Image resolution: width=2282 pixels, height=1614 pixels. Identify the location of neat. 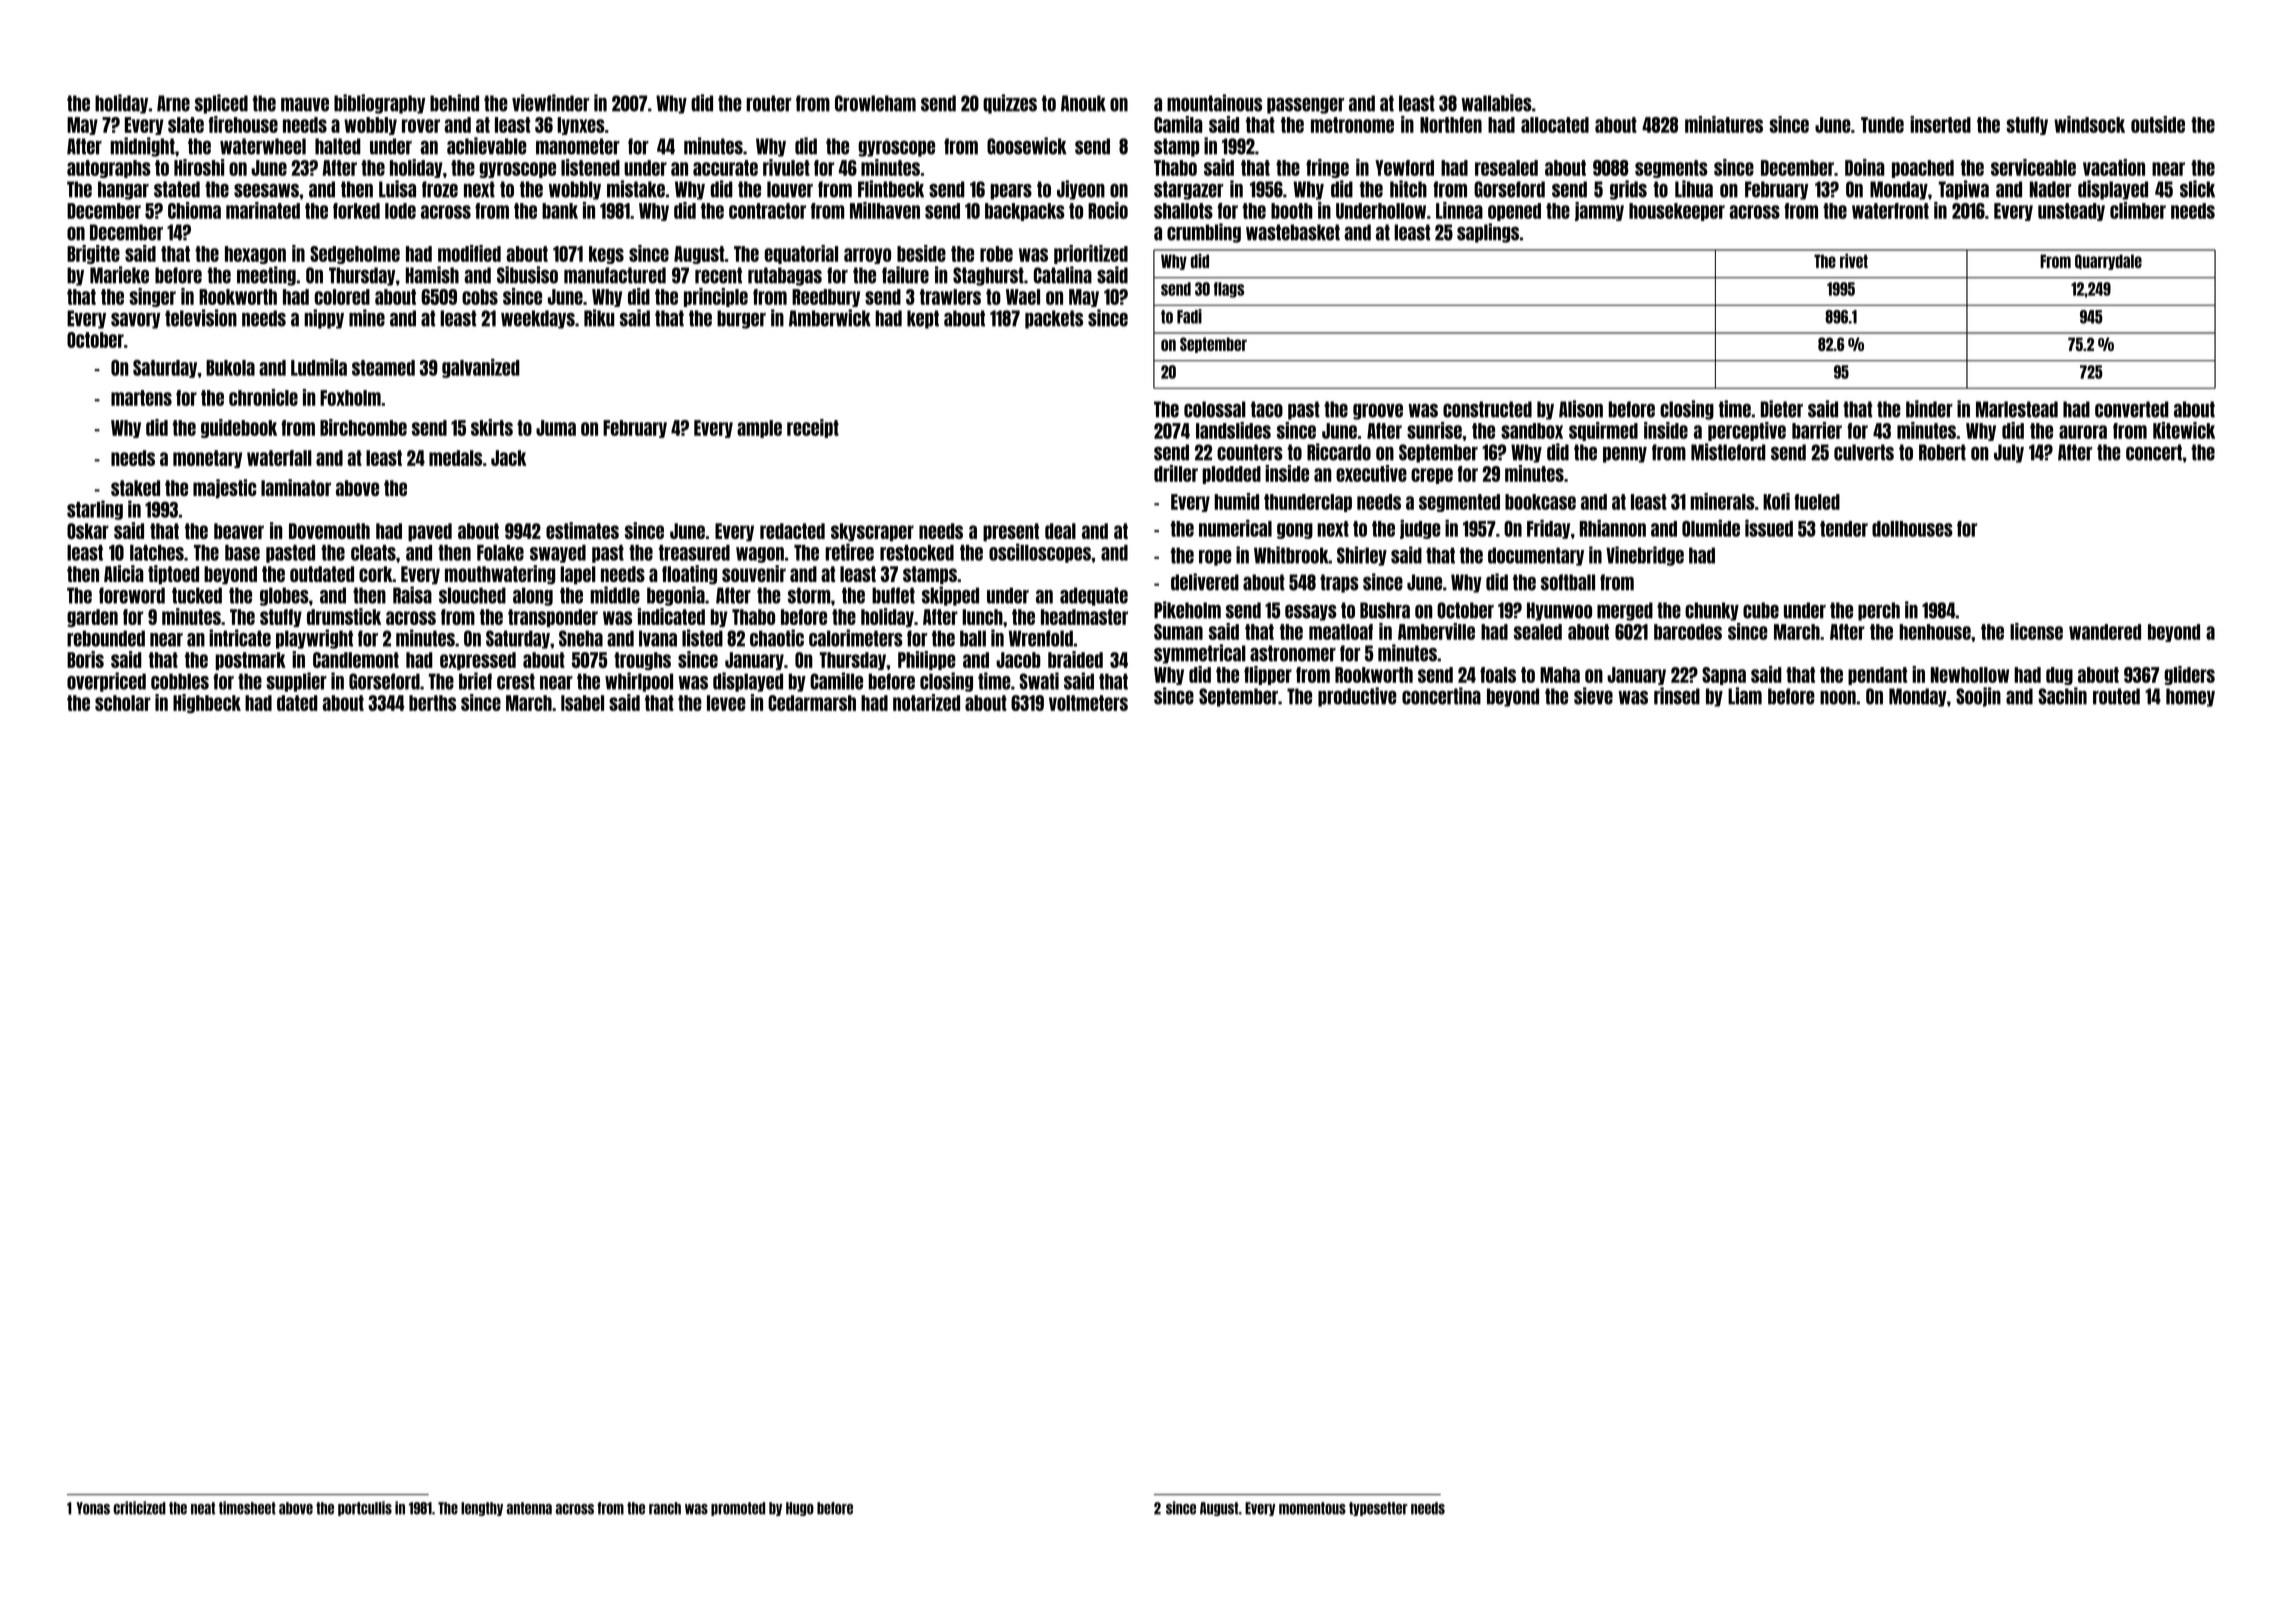
(203, 1508).
